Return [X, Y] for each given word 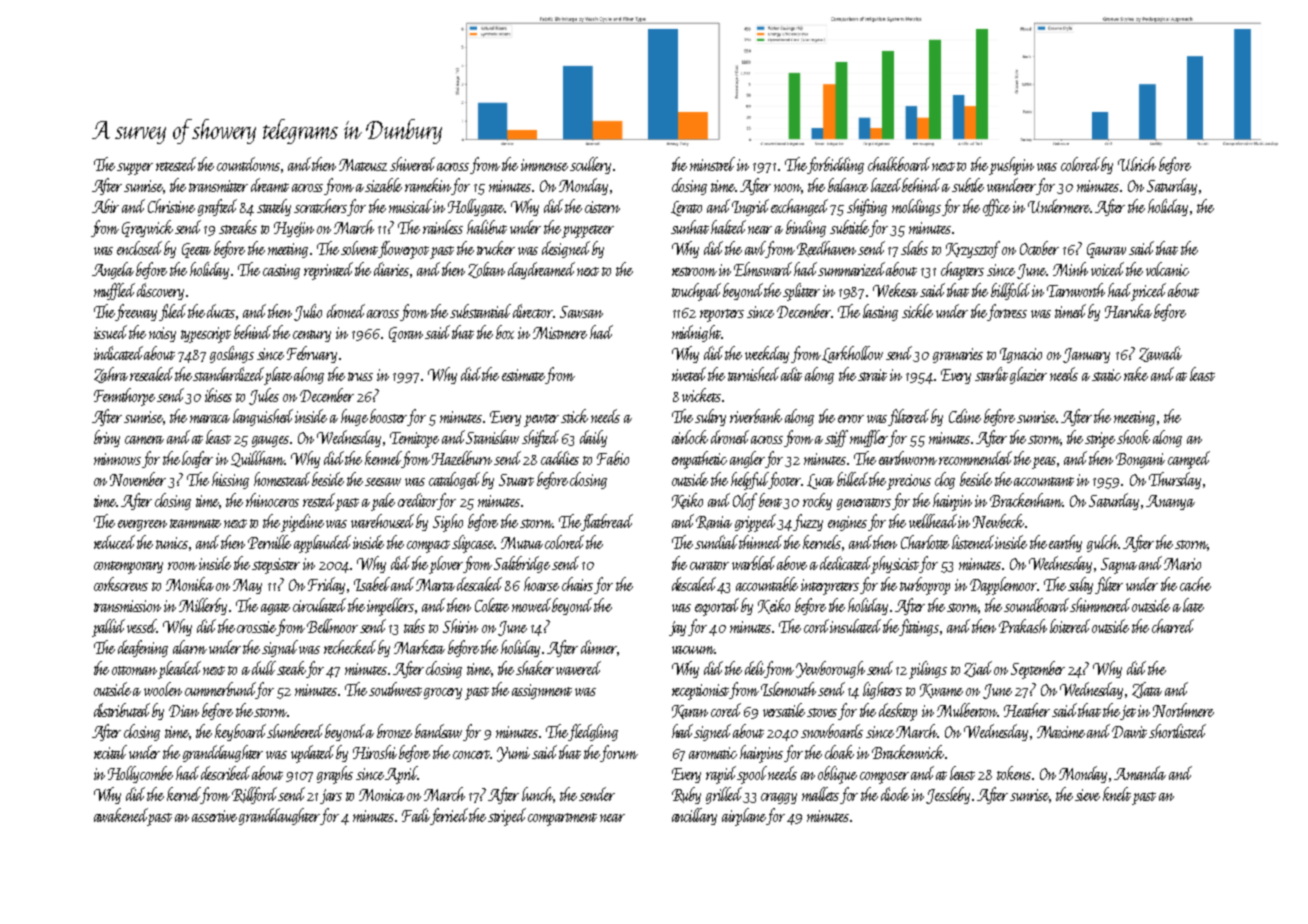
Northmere [1183, 710]
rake [1136, 374]
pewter [541, 420]
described [225, 773]
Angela [113, 270]
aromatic [713, 753]
